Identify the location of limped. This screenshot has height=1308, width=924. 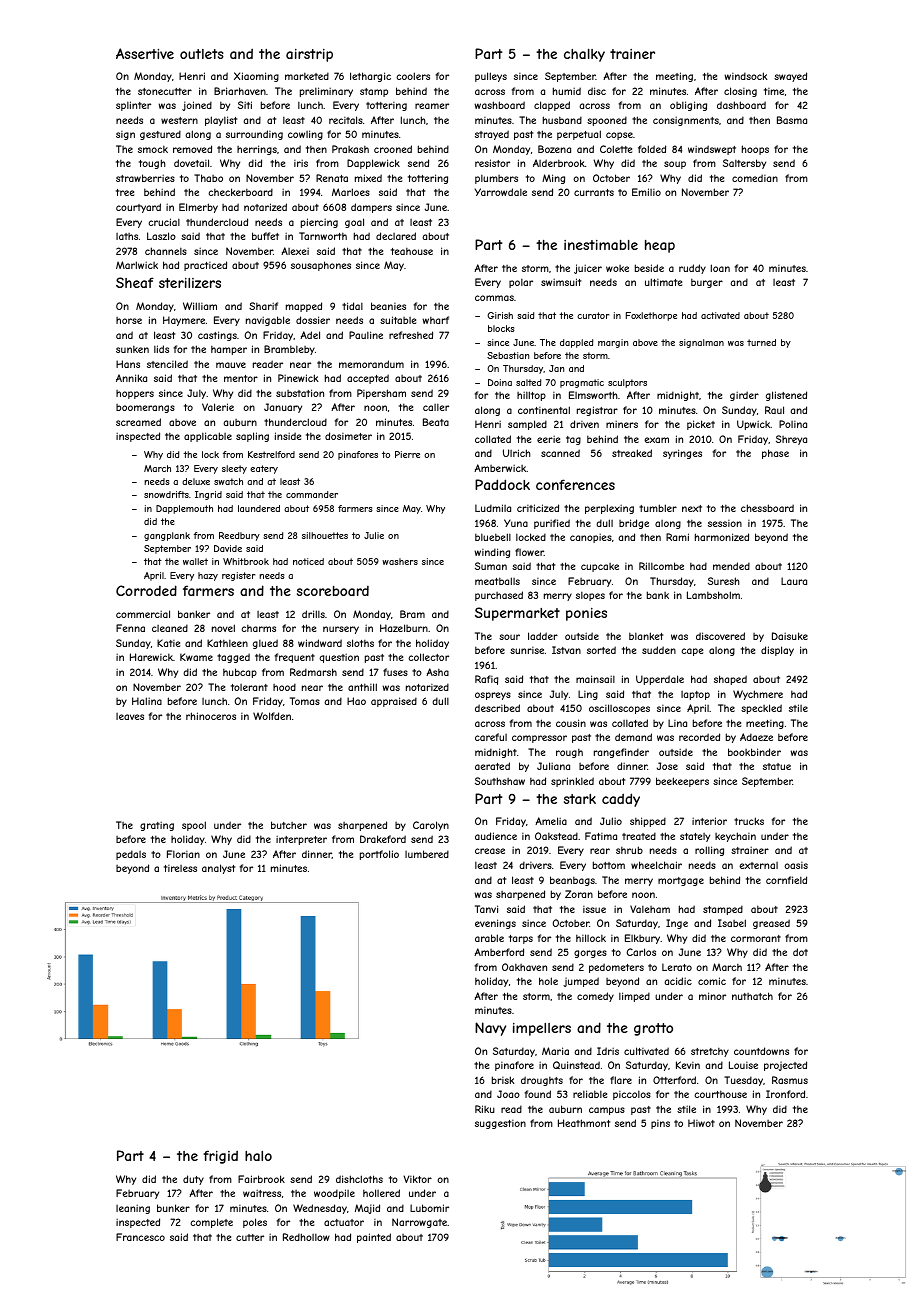
(634, 997).
